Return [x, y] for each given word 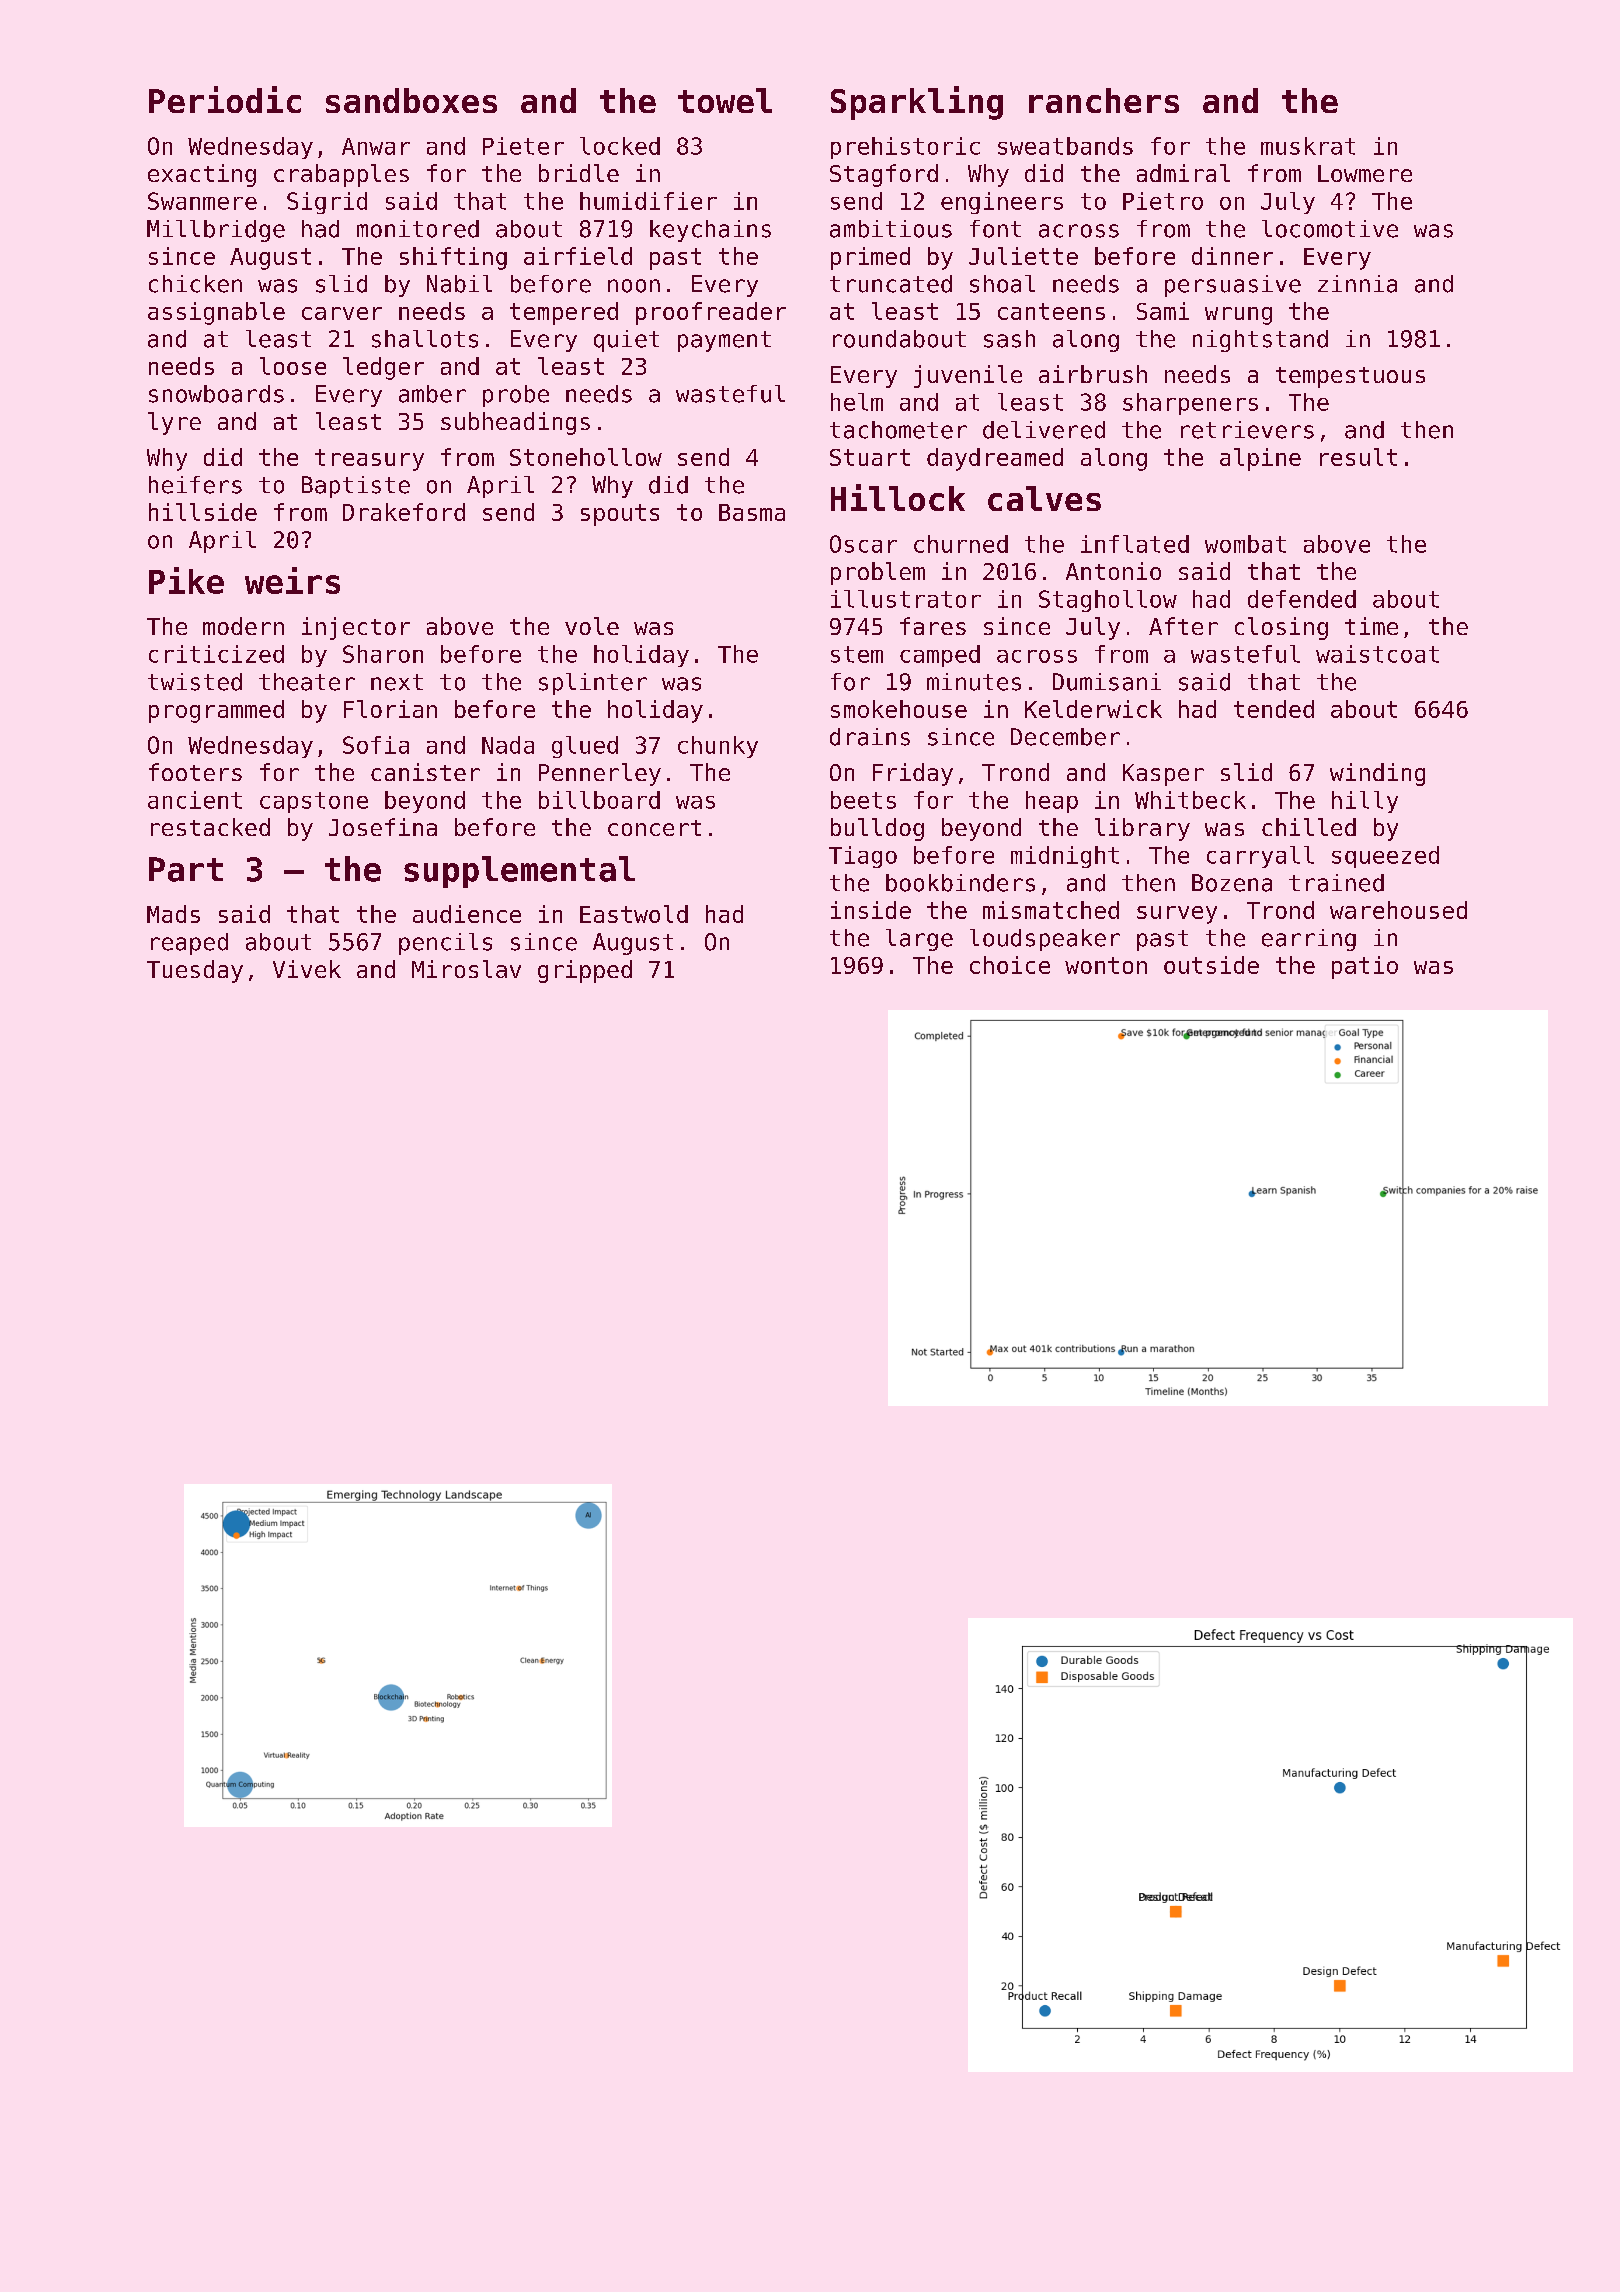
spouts [620, 515]
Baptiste [356, 487]
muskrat [1308, 146]
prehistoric [905, 148]
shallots [425, 339]
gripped [585, 971]
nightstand [1260, 341]
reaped [189, 944]
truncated [891, 284]
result [1358, 457]
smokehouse [899, 709]
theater [307, 682]
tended [1274, 709]
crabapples [341, 175]
